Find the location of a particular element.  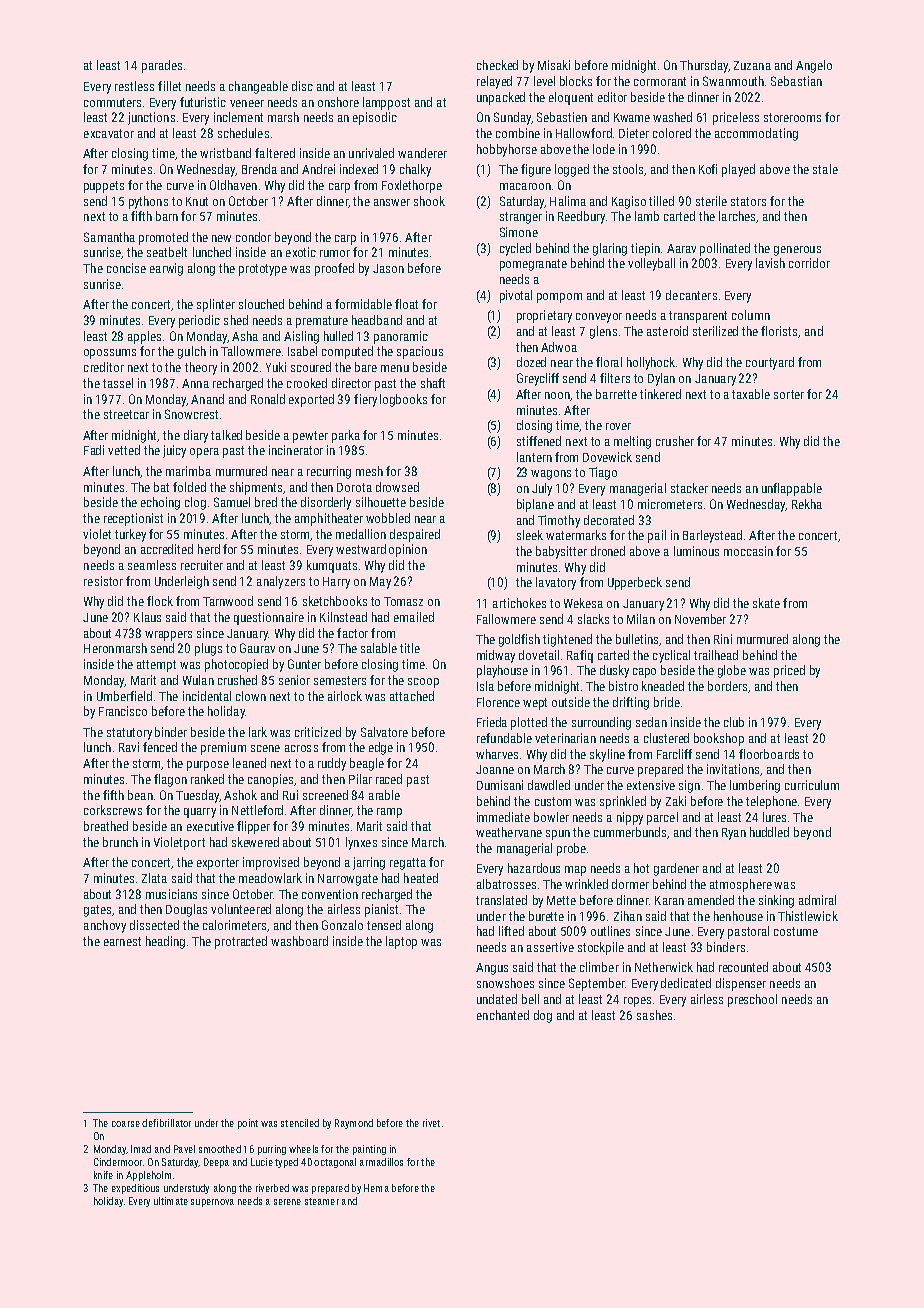

moccasin is located at coordinates (748, 551).
